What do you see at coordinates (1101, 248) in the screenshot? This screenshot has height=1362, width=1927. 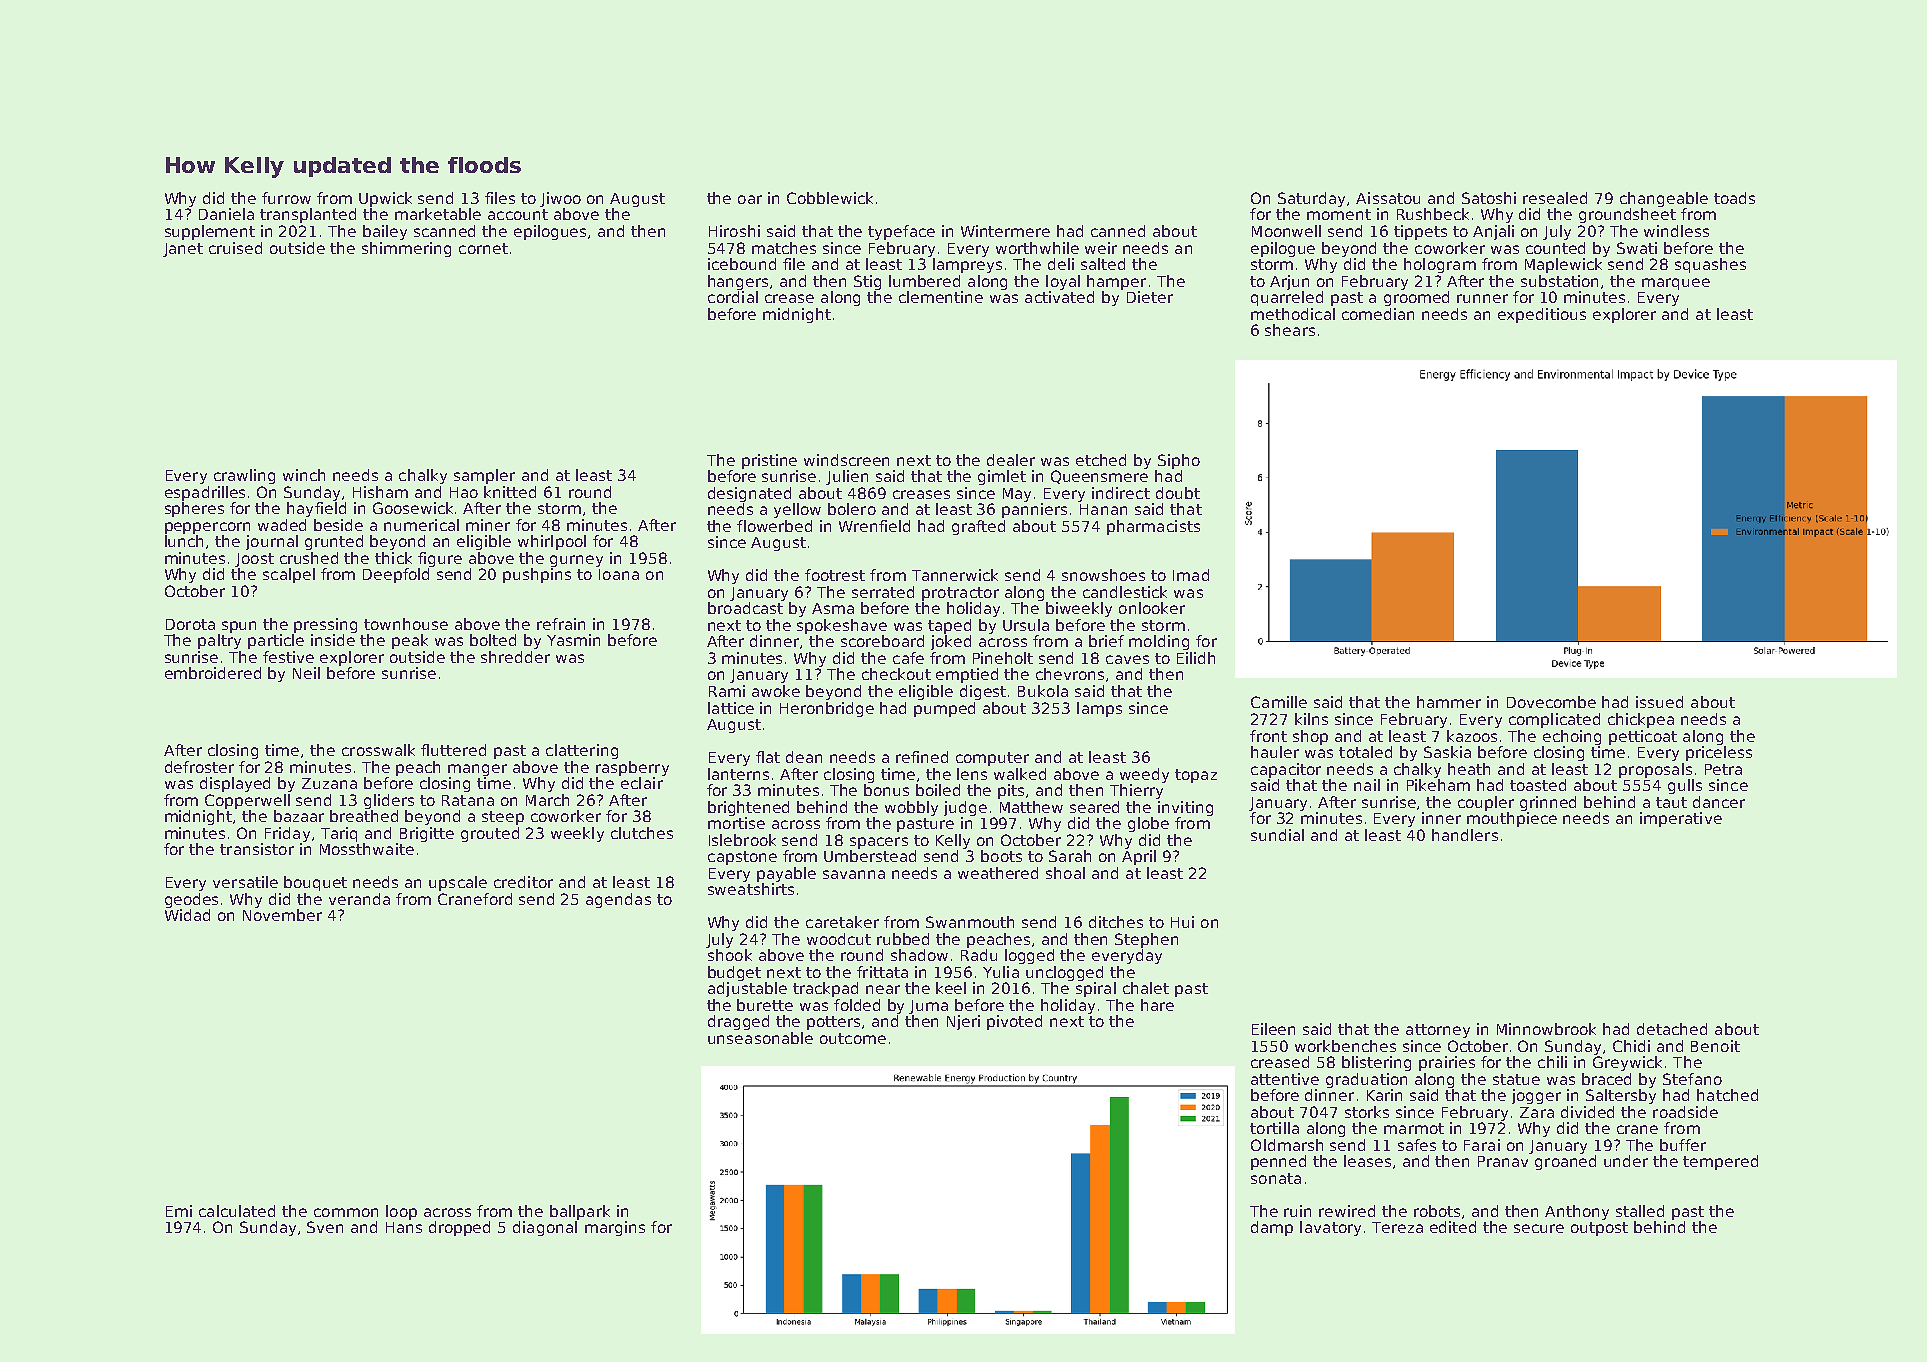 I see `weir` at bounding box center [1101, 248].
